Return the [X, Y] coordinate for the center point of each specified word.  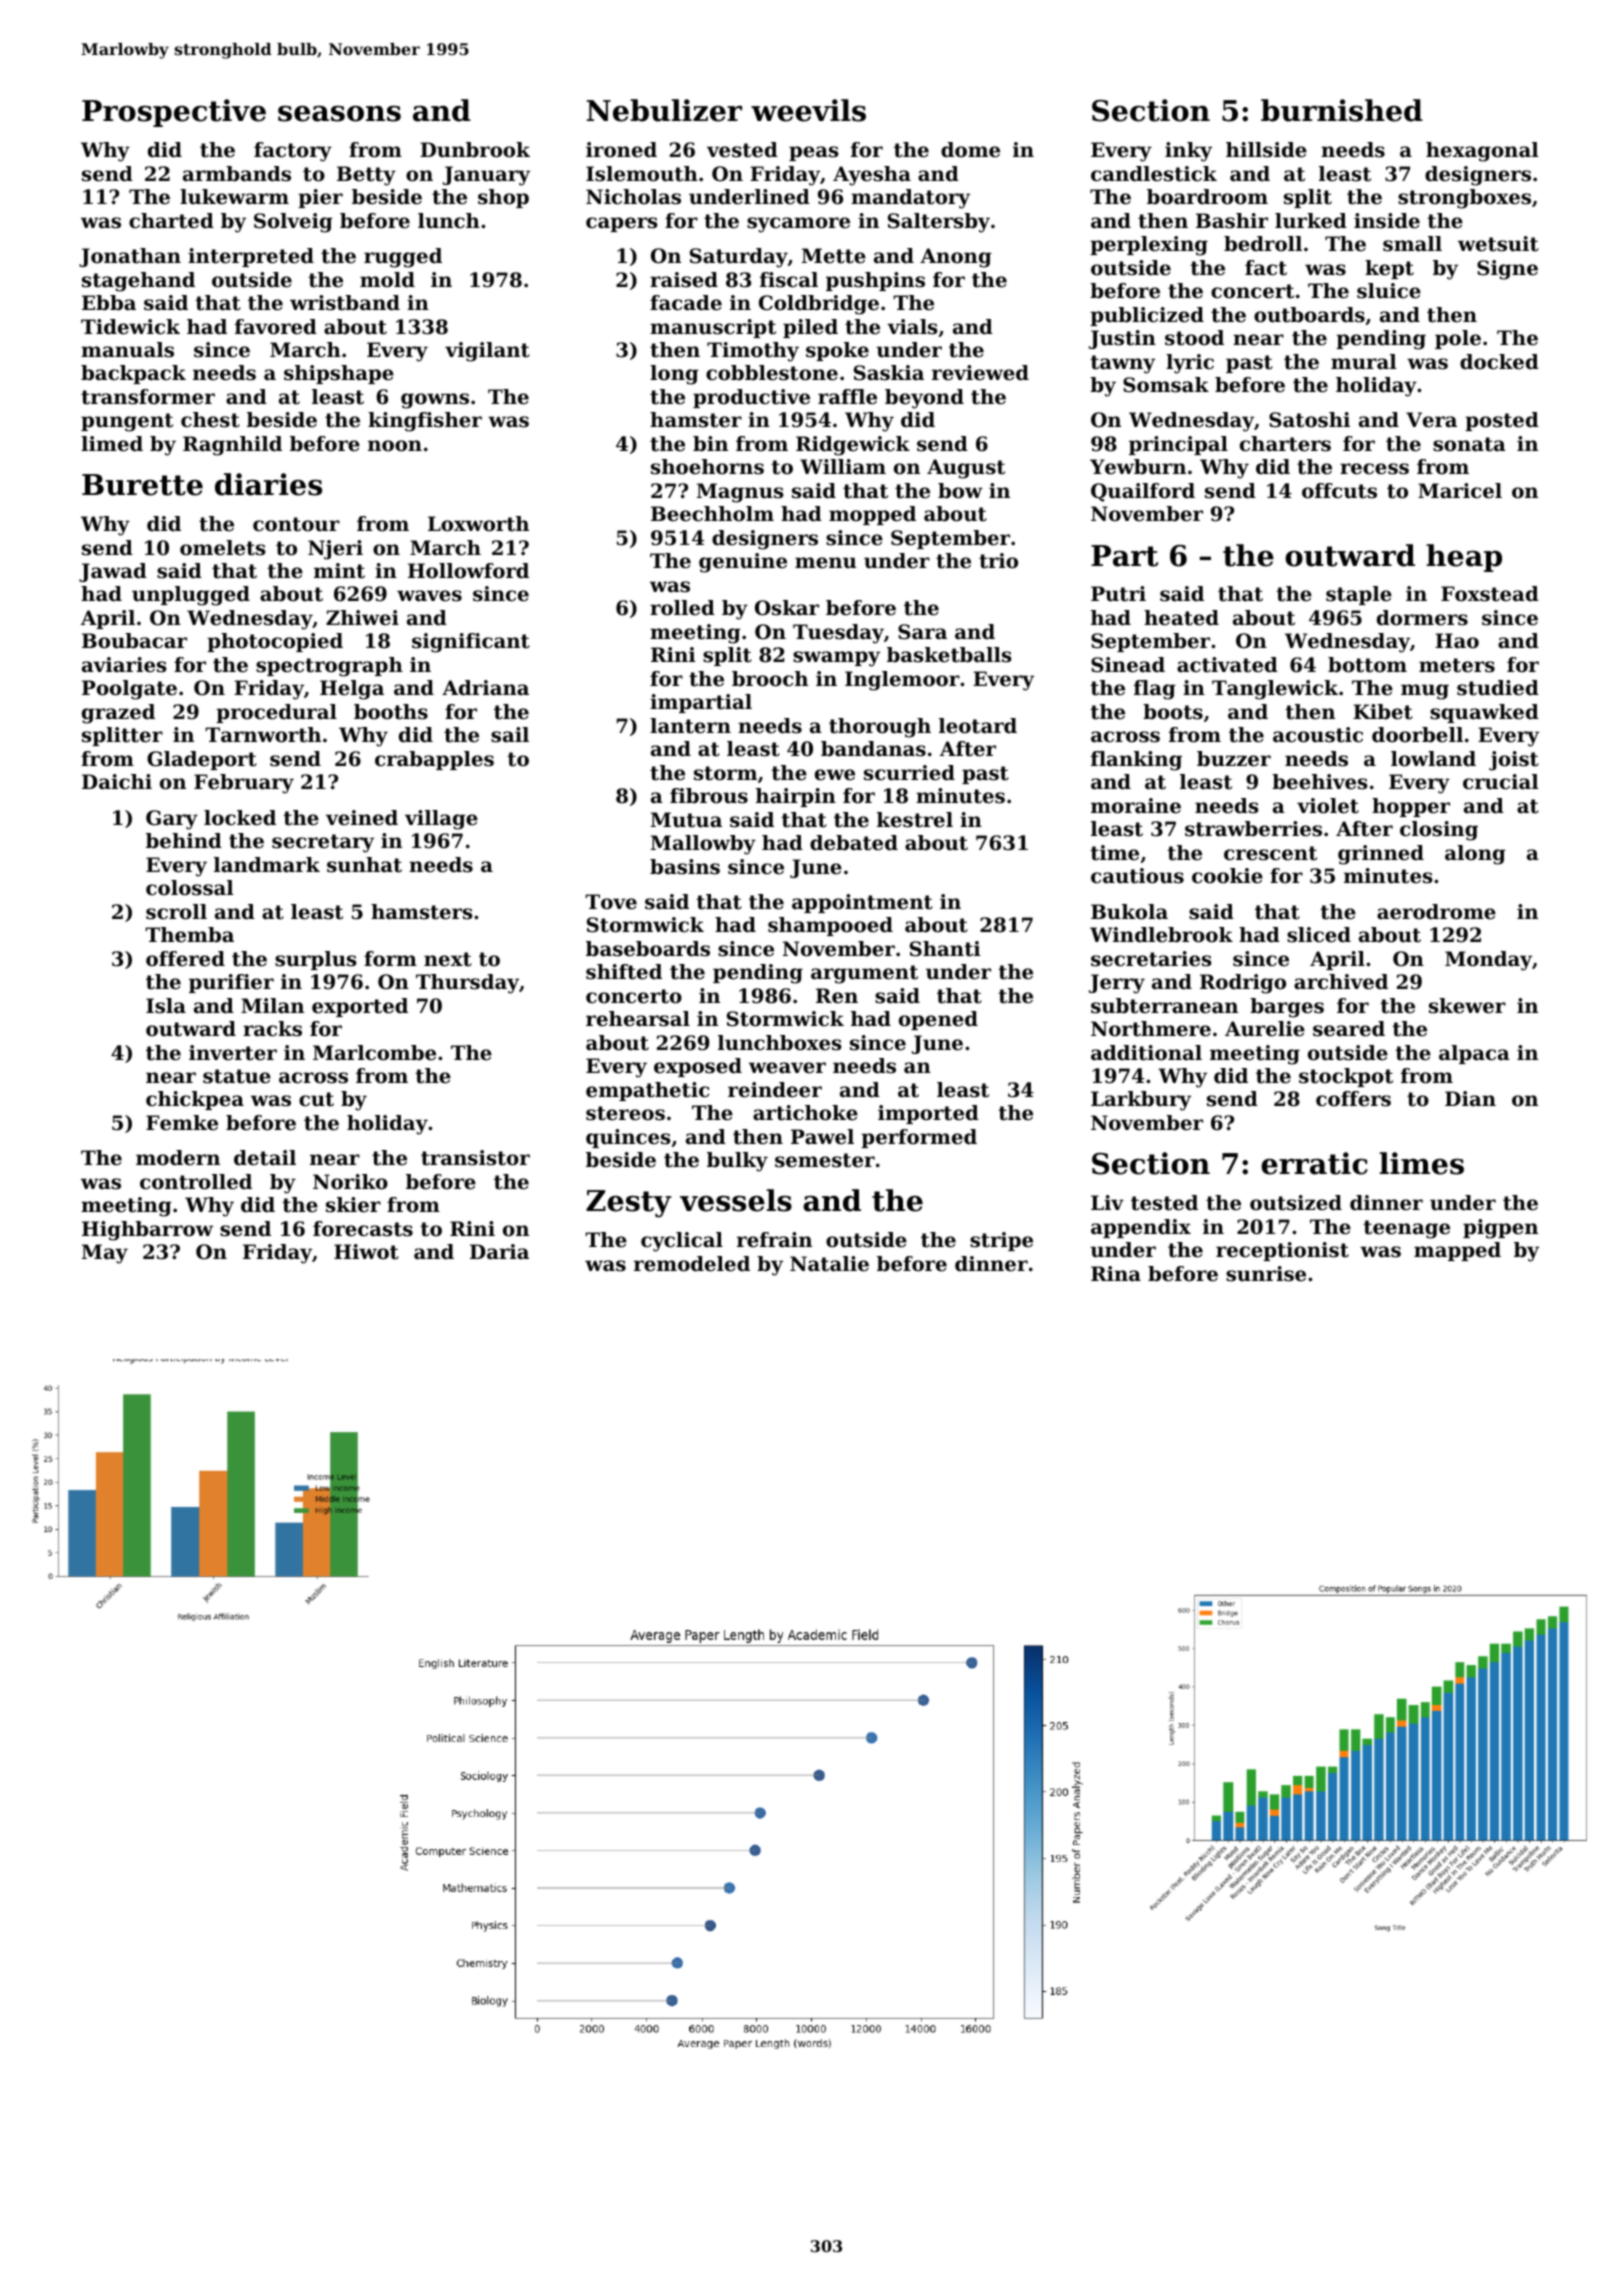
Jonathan [130, 257]
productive [751, 398]
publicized [1147, 316]
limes [1421, 1163]
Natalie [829, 1264]
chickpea [195, 1100]
